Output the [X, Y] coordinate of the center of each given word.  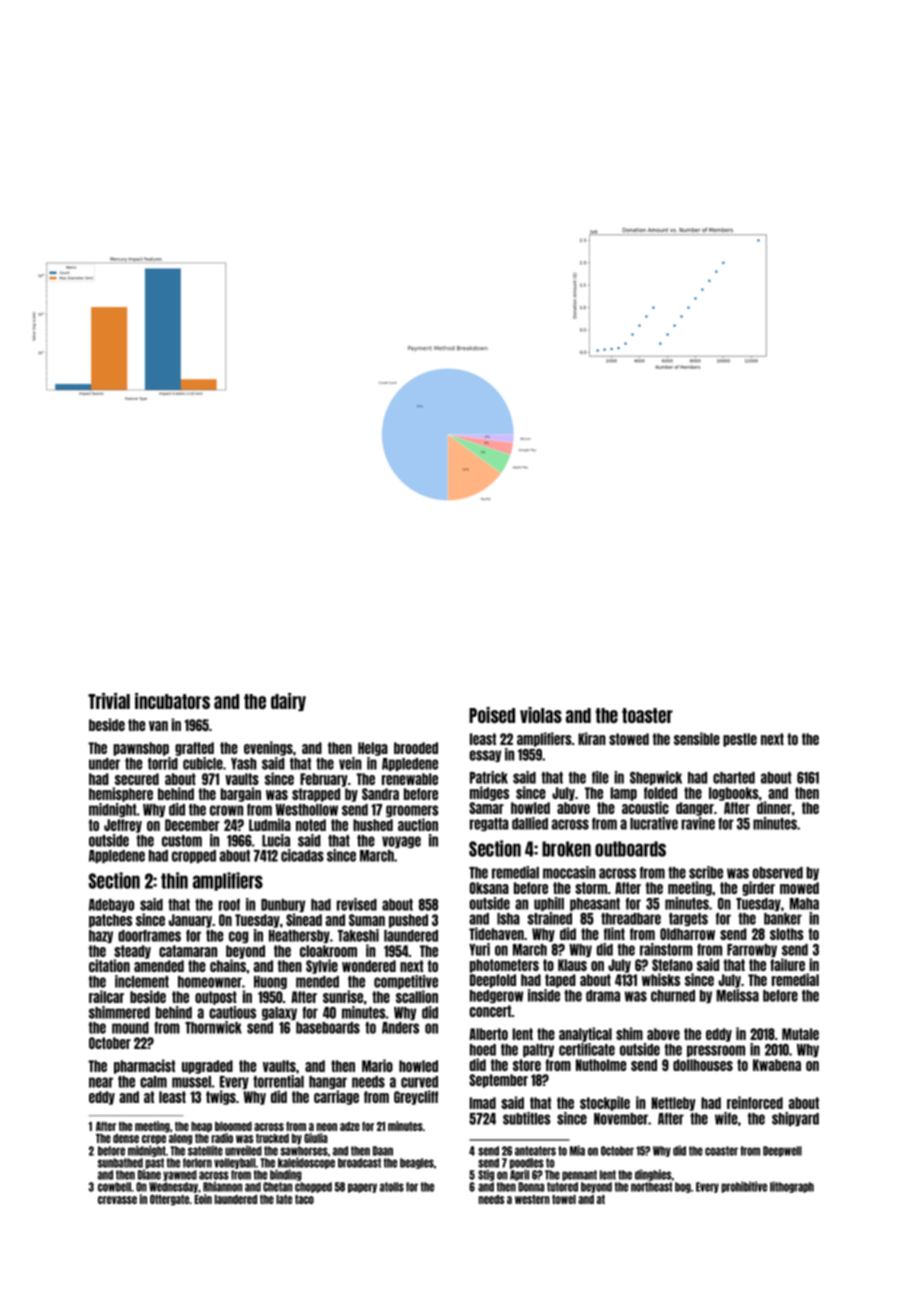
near [101, 1082]
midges [489, 793]
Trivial [109, 701]
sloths [787, 934]
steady [132, 952]
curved [419, 1082]
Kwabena [777, 1065]
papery [362, 1188]
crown [226, 810]
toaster [647, 715]
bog [683, 1187]
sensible [697, 738]
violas [541, 715]
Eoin [203, 1199]
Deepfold [493, 981]
